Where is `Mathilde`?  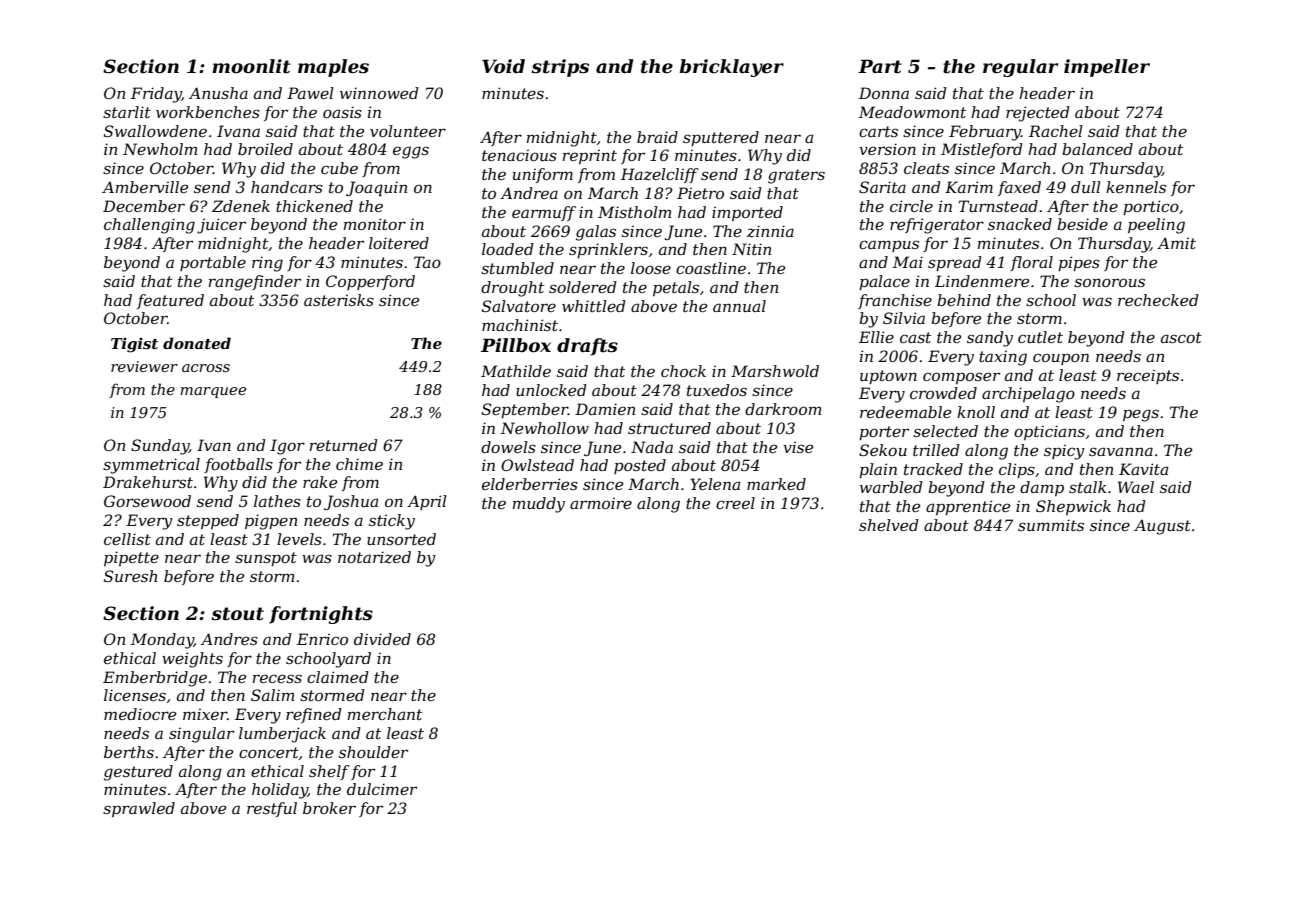
Mathilde is located at coordinates (516, 371).
